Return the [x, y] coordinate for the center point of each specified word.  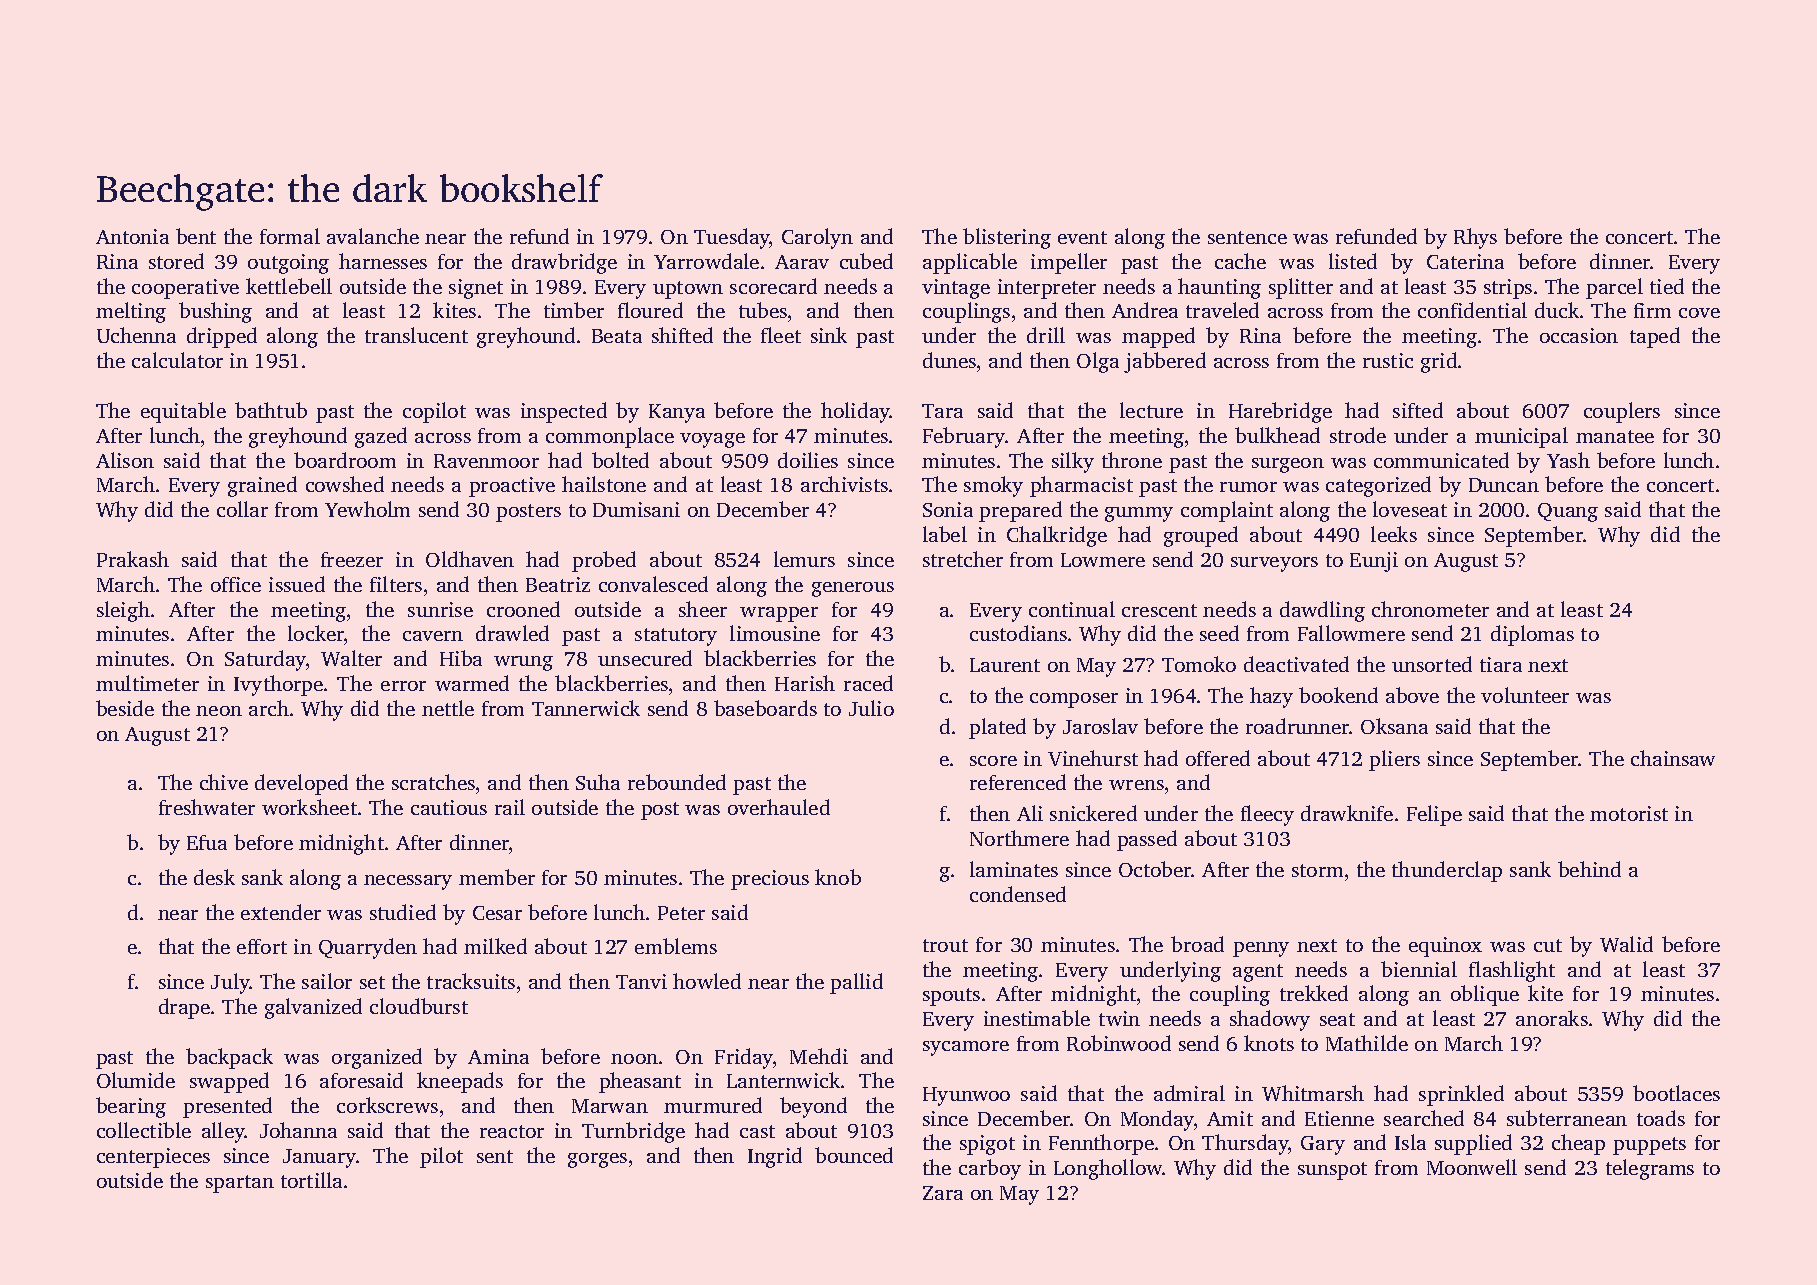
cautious [449, 807]
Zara [943, 1193]
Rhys [1475, 238]
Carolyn [817, 238]
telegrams [1650, 1169]
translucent [416, 335]
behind [1589, 869]
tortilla [311, 1180]
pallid [856, 983]
